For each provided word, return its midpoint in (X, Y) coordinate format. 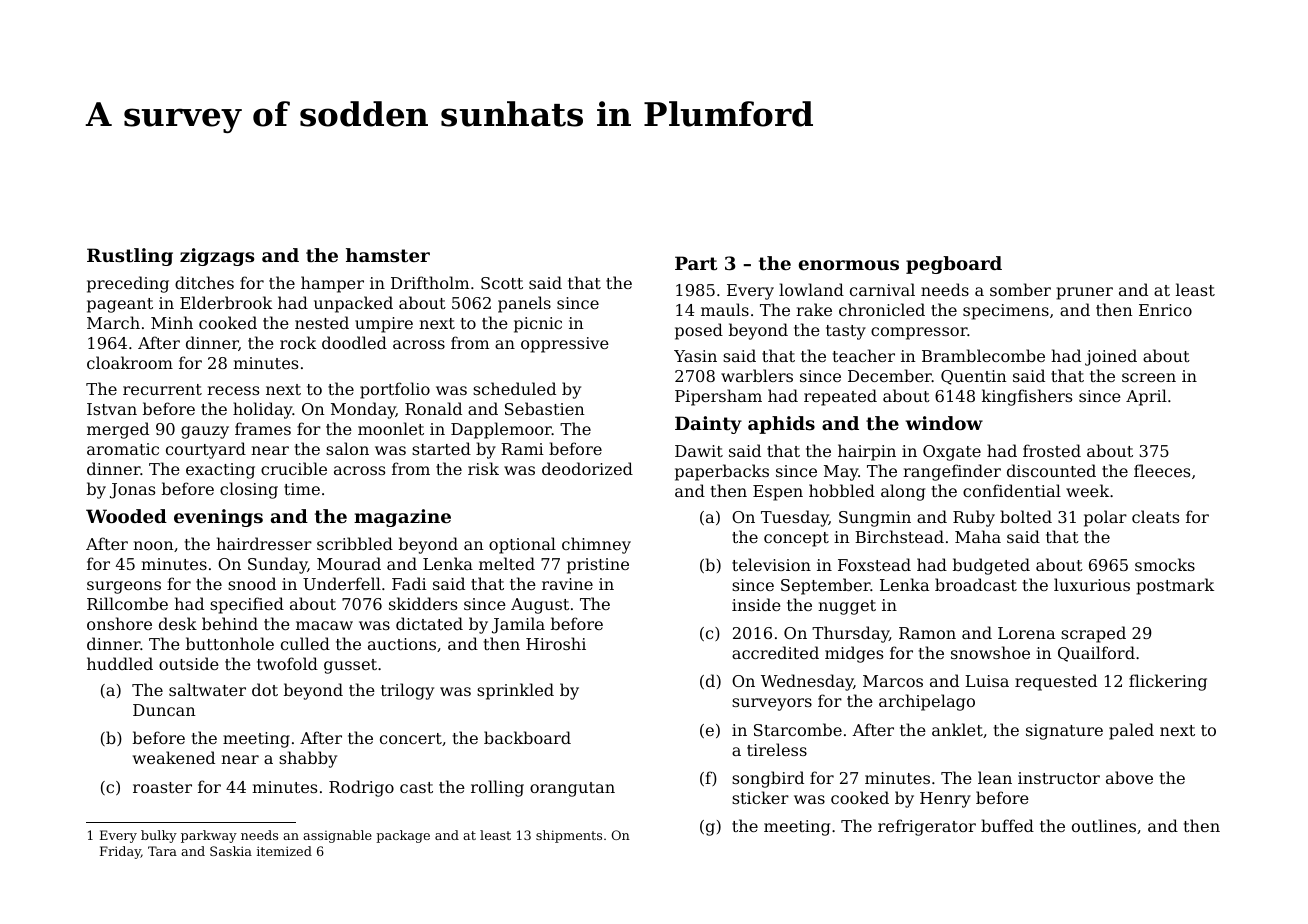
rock (298, 342)
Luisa (987, 681)
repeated (840, 397)
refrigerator (927, 827)
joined (1111, 357)
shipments (569, 836)
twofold (287, 663)
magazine (402, 518)
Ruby (974, 518)
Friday (120, 852)
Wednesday (807, 682)
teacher (864, 355)
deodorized (587, 468)
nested (322, 322)
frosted (1052, 450)
